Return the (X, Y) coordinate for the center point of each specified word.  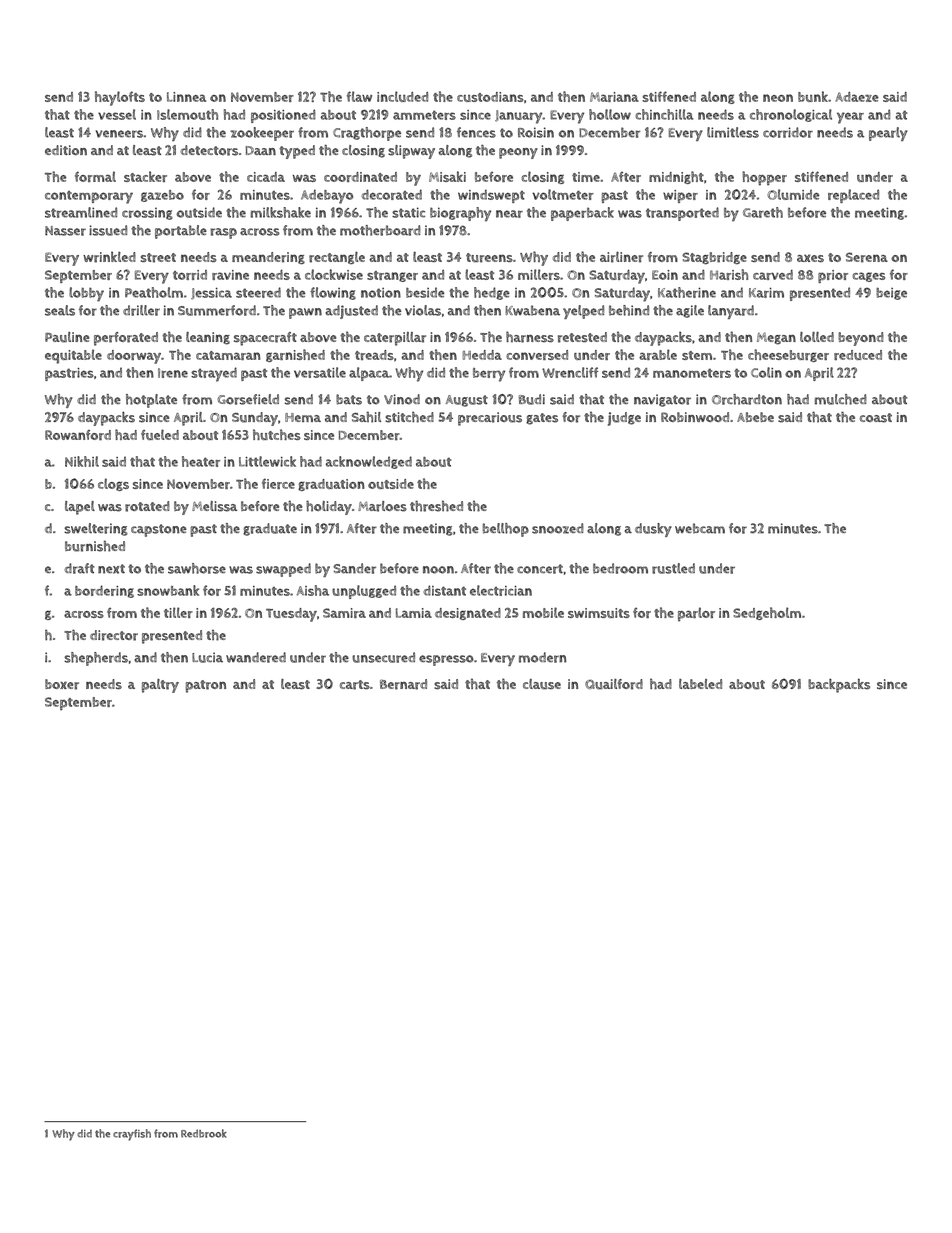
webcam (700, 528)
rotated (147, 506)
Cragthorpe (367, 134)
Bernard (403, 684)
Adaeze (857, 97)
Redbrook (204, 1133)
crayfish (132, 1135)
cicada (266, 177)
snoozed (558, 528)
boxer (62, 684)
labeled (700, 684)
